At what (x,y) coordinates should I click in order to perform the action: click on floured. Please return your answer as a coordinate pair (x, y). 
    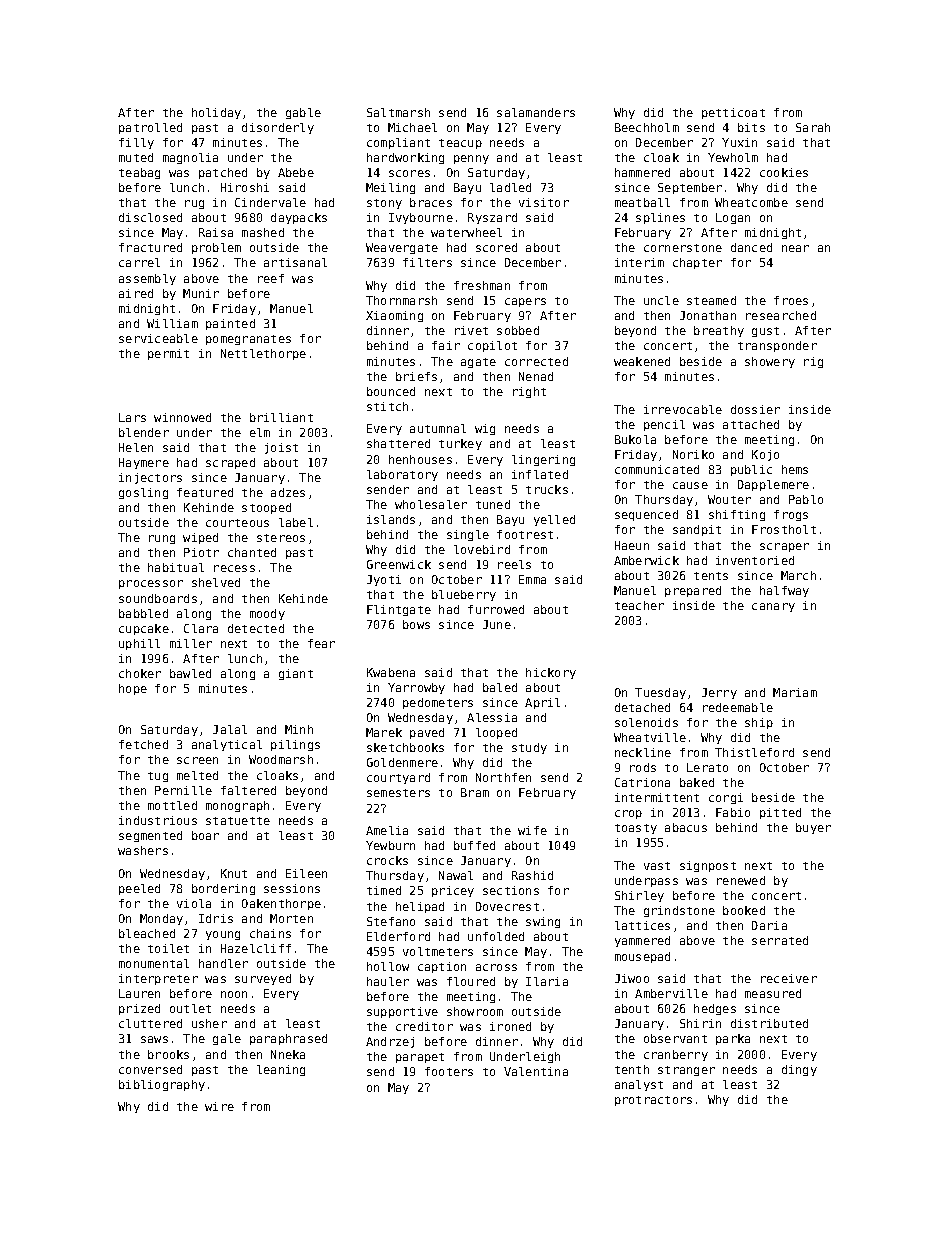
    Looking at the image, I should click on (471, 981).
